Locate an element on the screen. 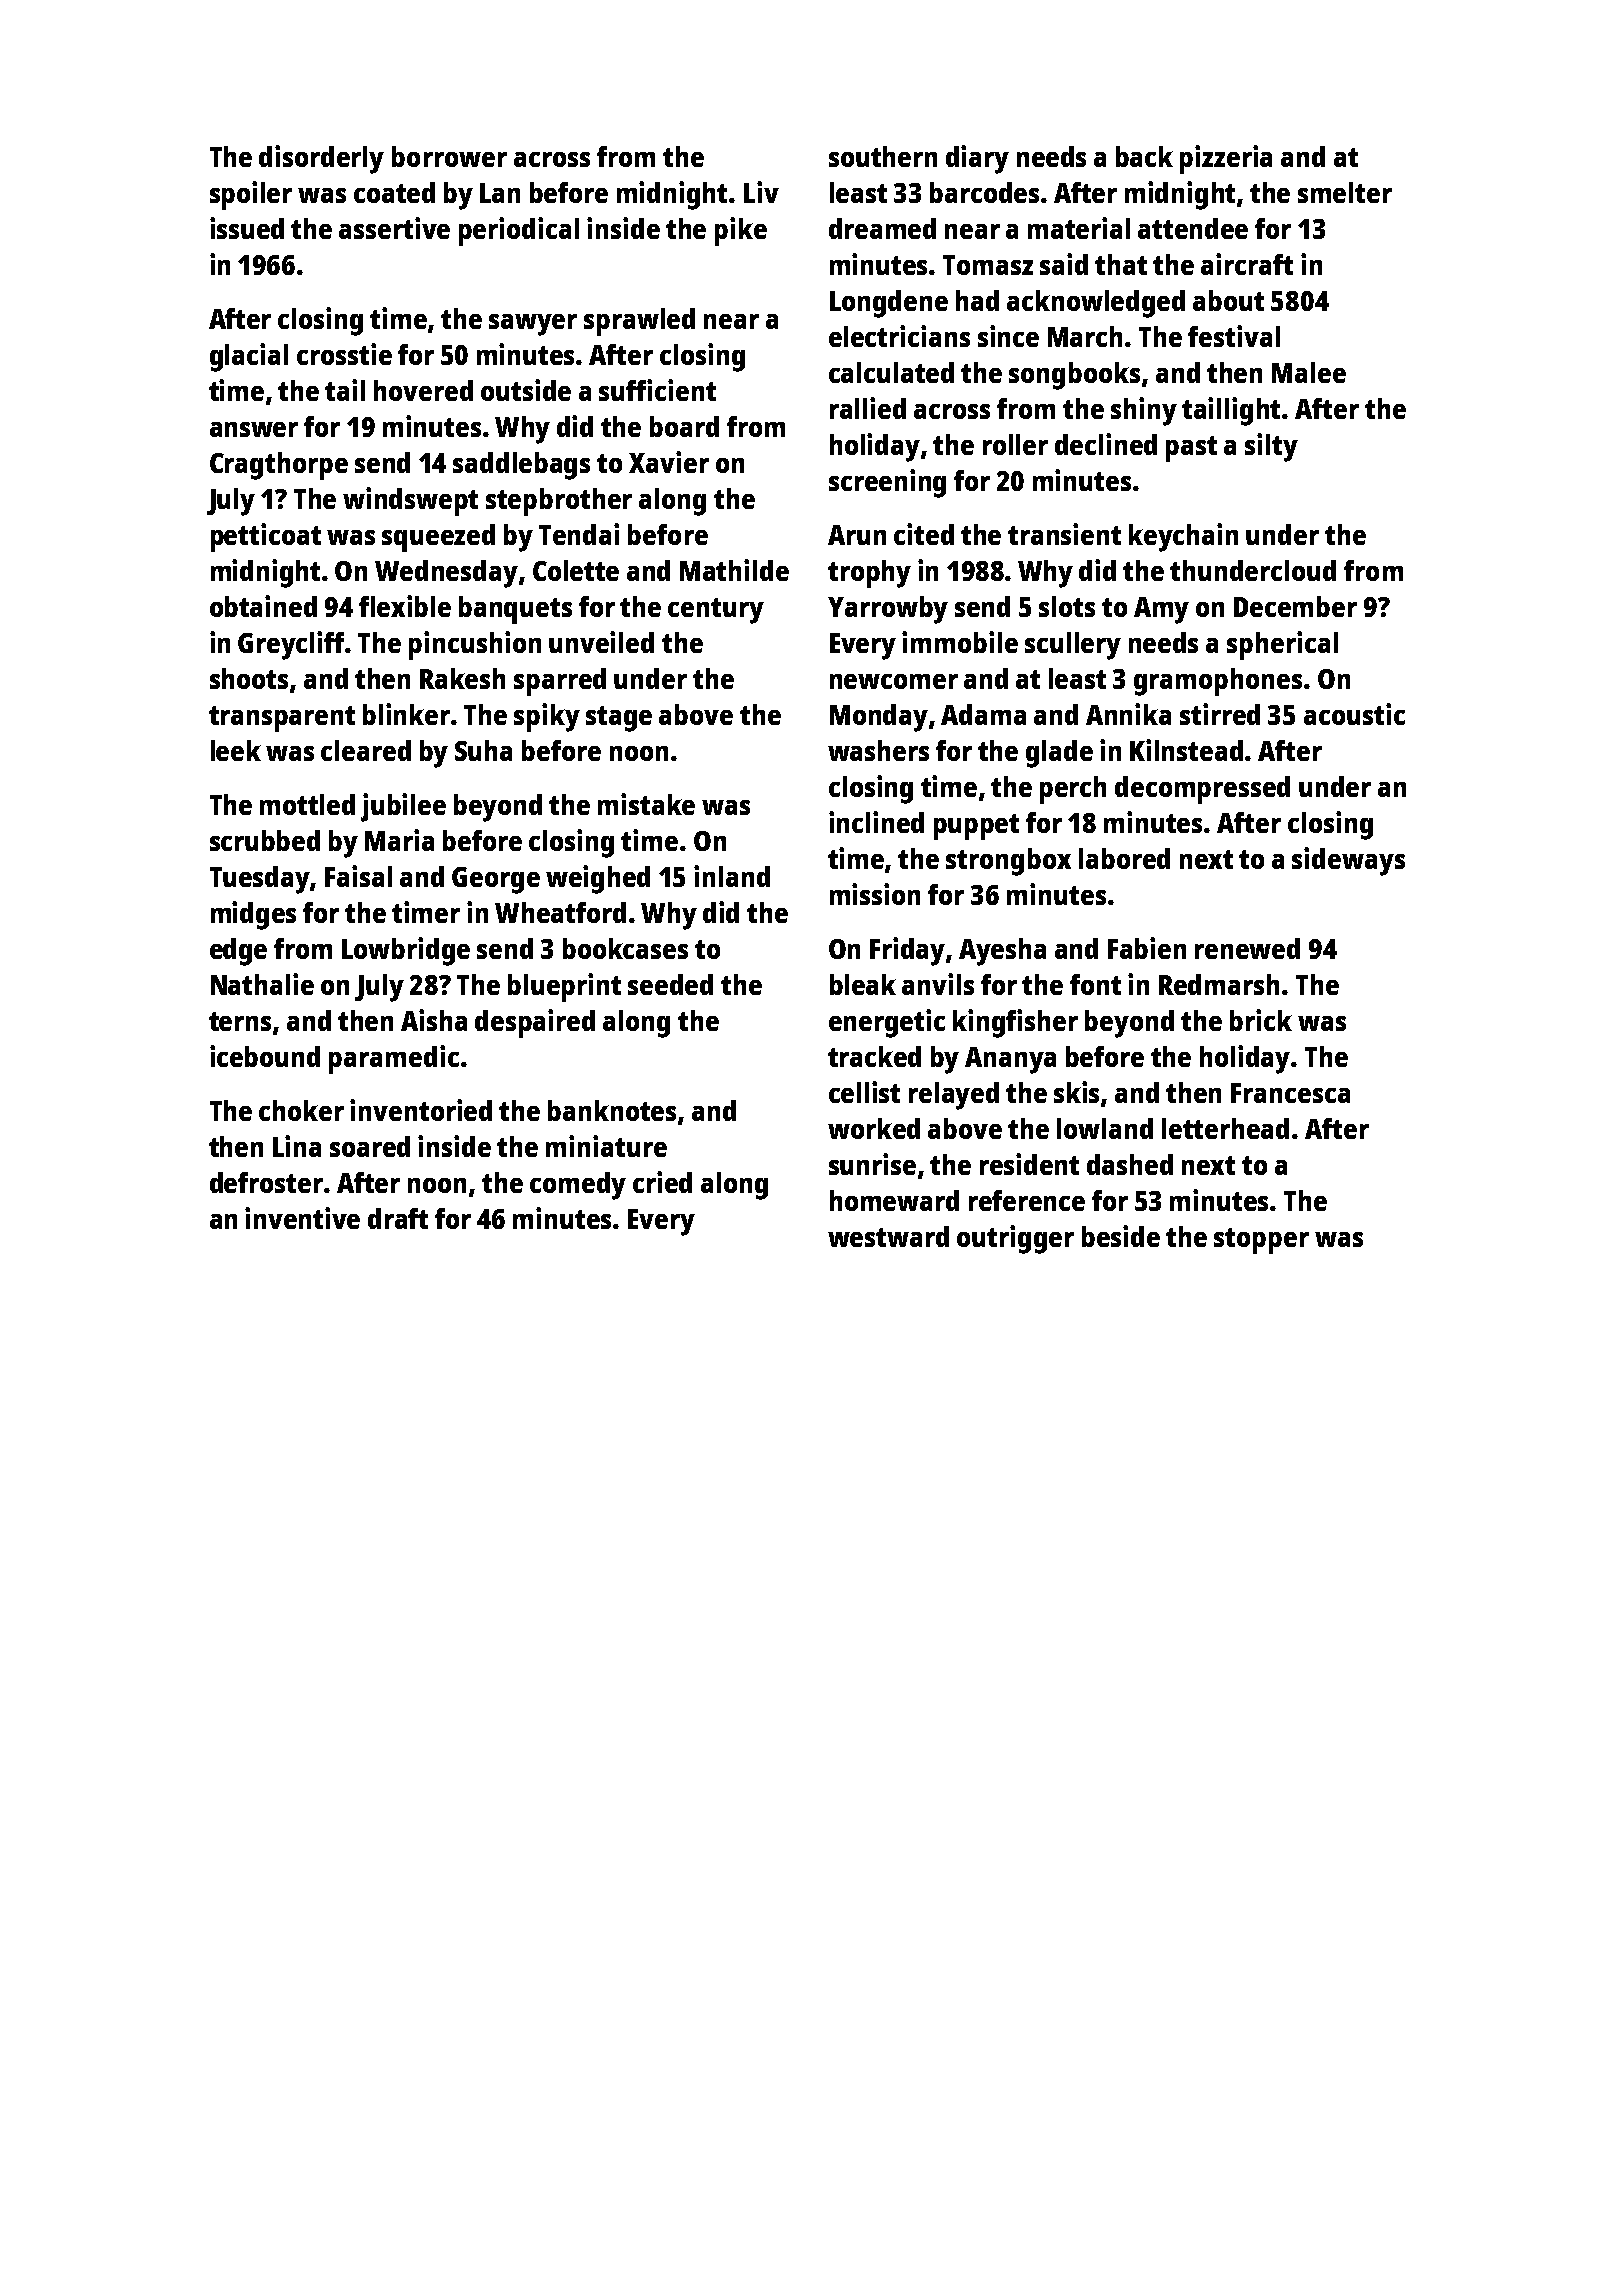 This screenshot has height=2292, width=1620. Longdene is located at coordinates (889, 304).
